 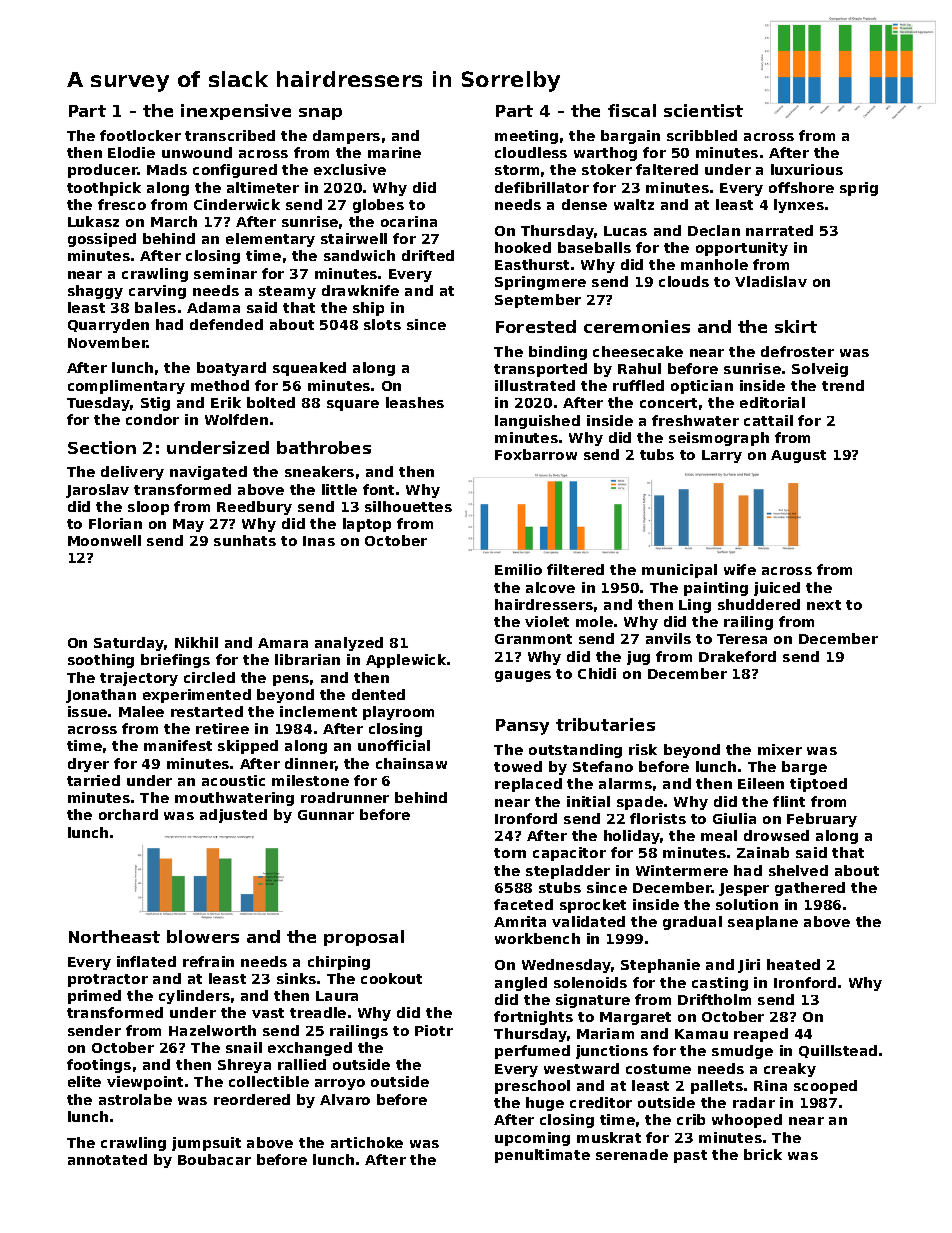 What do you see at coordinates (107, 1159) in the image?
I see `annotated` at bounding box center [107, 1159].
